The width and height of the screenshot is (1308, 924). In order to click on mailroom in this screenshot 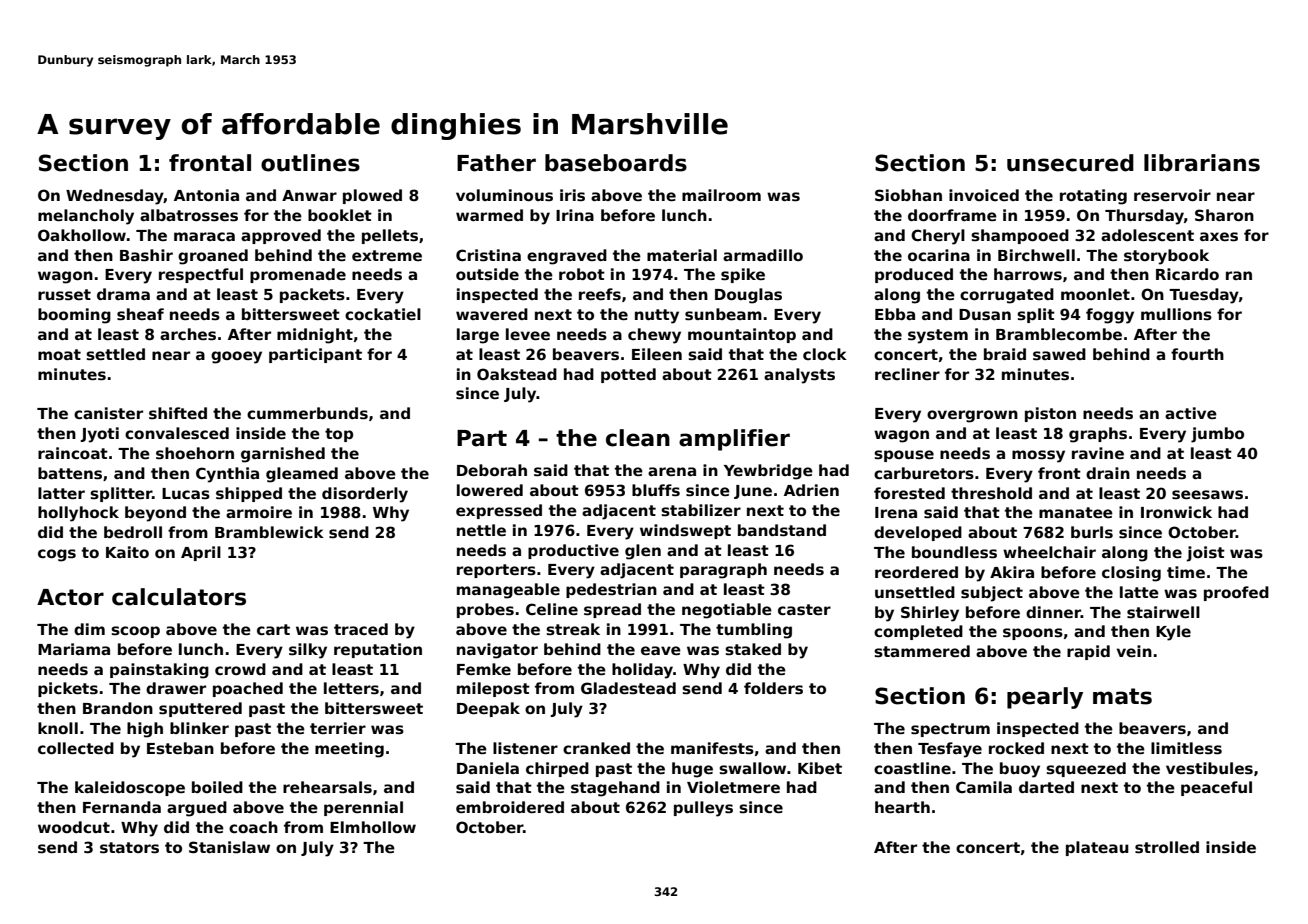, I will do `click(721, 195)`.
